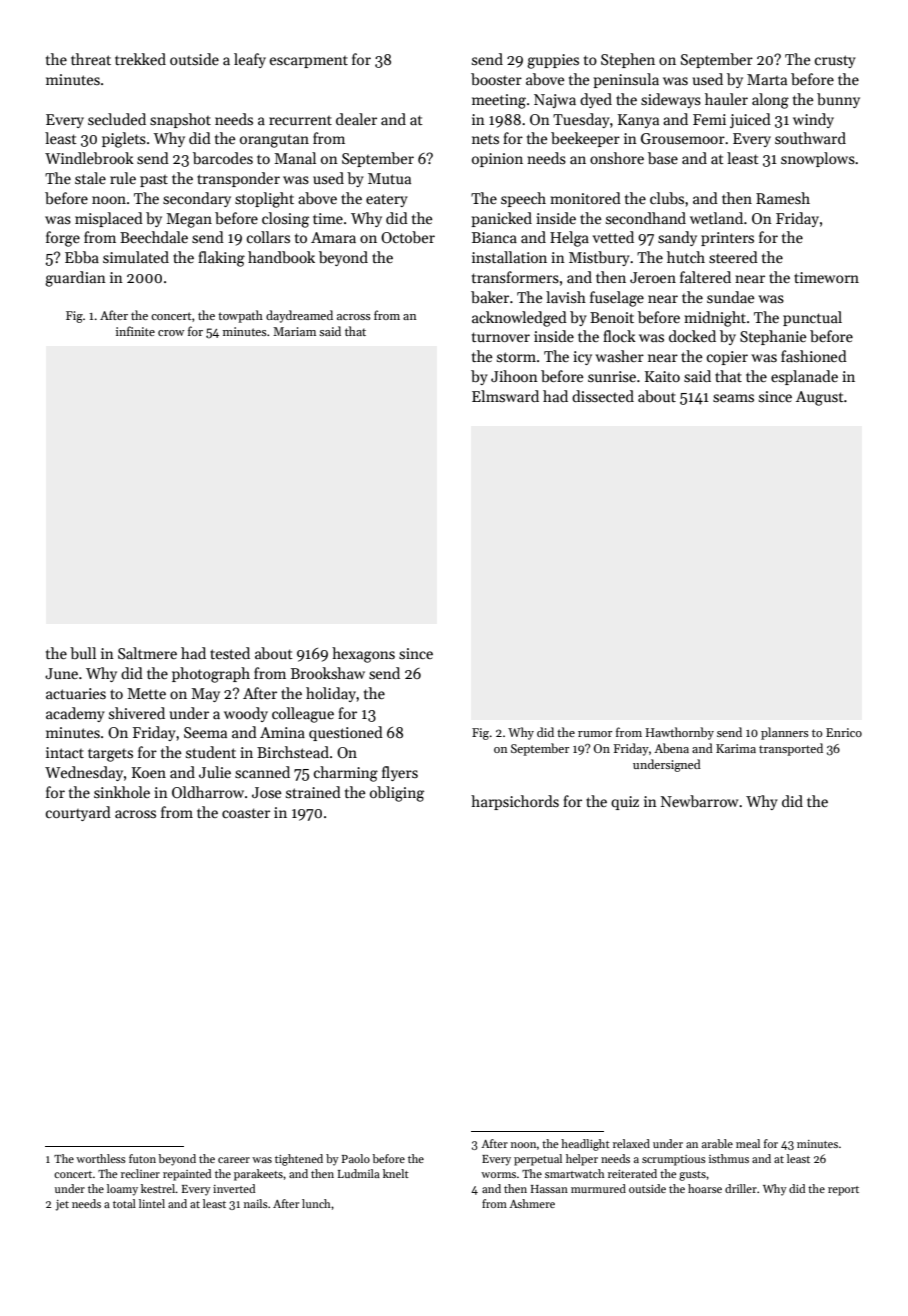 This screenshot has width=908, height=1316. Describe the element at coordinates (663, 158) in the screenshot. I see `base` at that location.
